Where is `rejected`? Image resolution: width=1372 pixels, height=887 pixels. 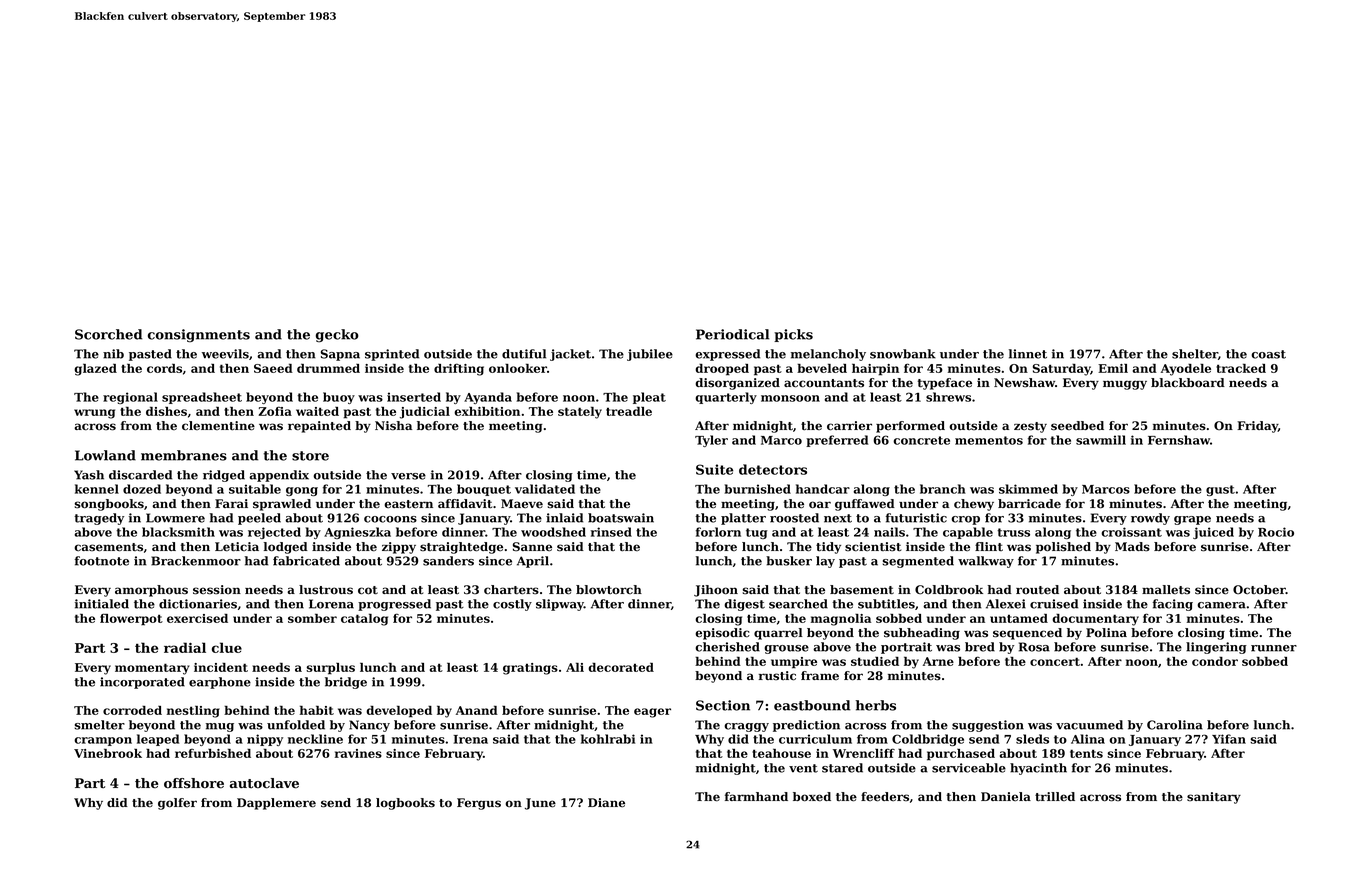
rejected is located at coordinates (274, 533).
